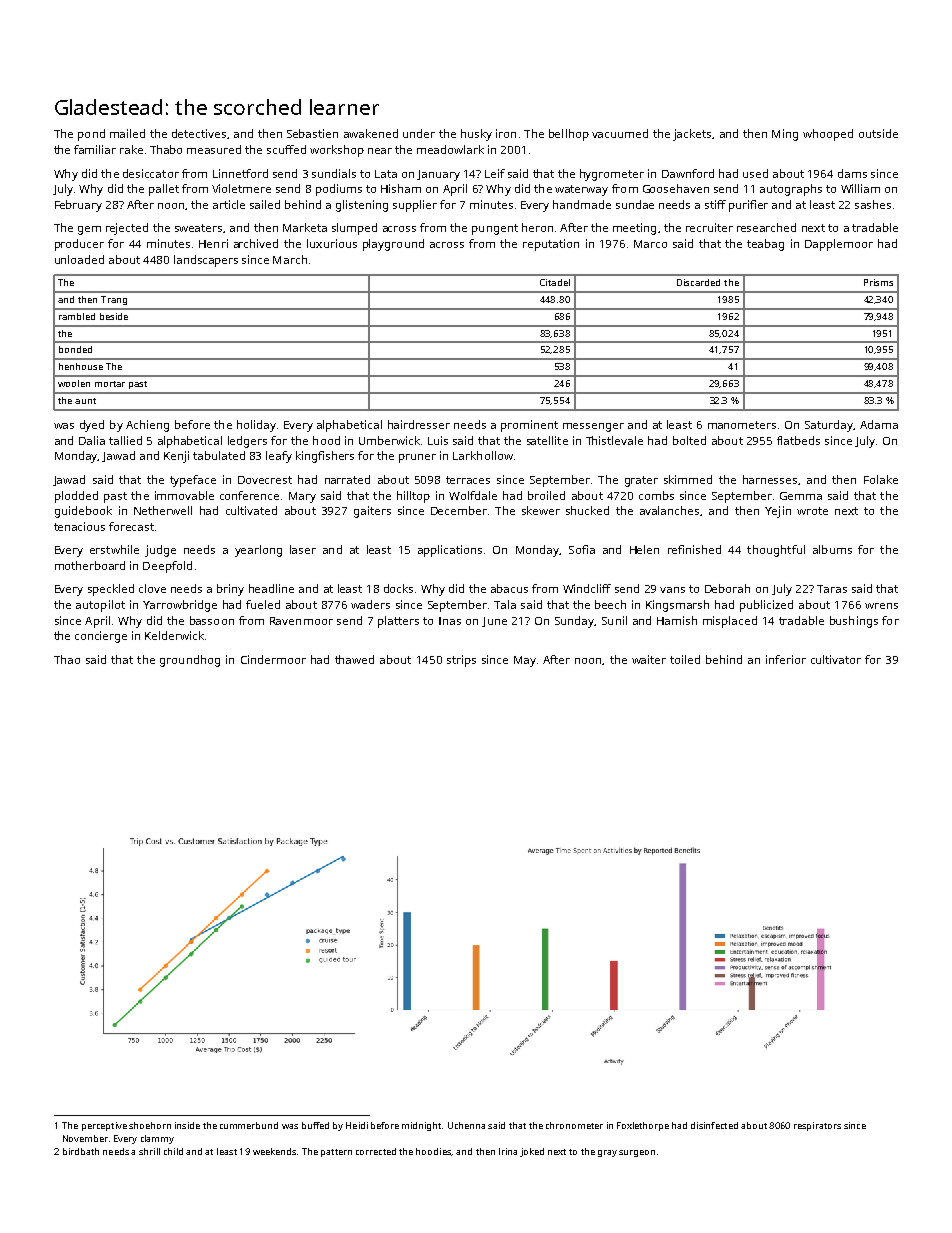 The width and height of the page is (952, 1233). What do you see at coordinates (398, 588) in the page?
I see `docks` at bounding box center [398, 588].
